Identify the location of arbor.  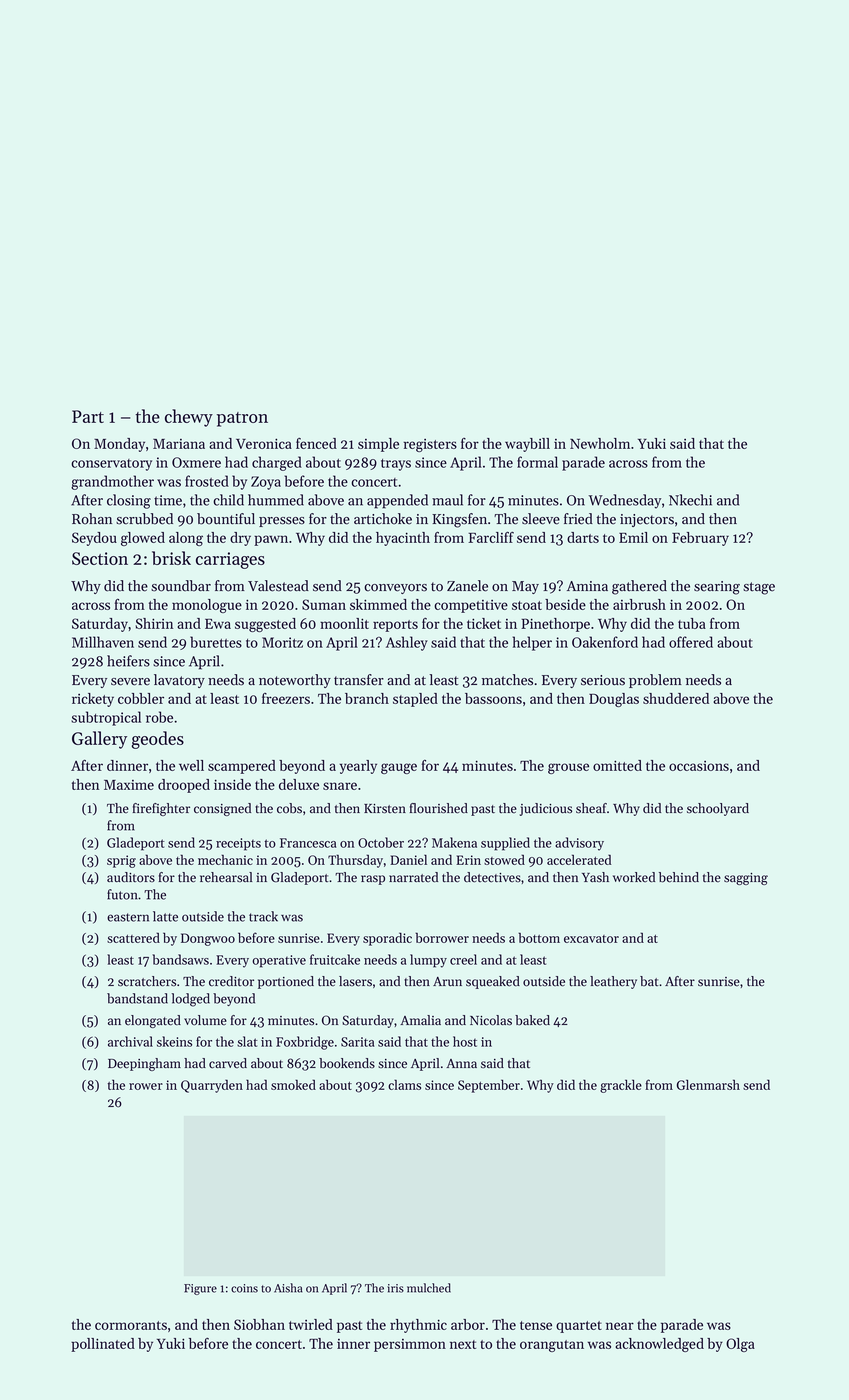
(468, 1324).
